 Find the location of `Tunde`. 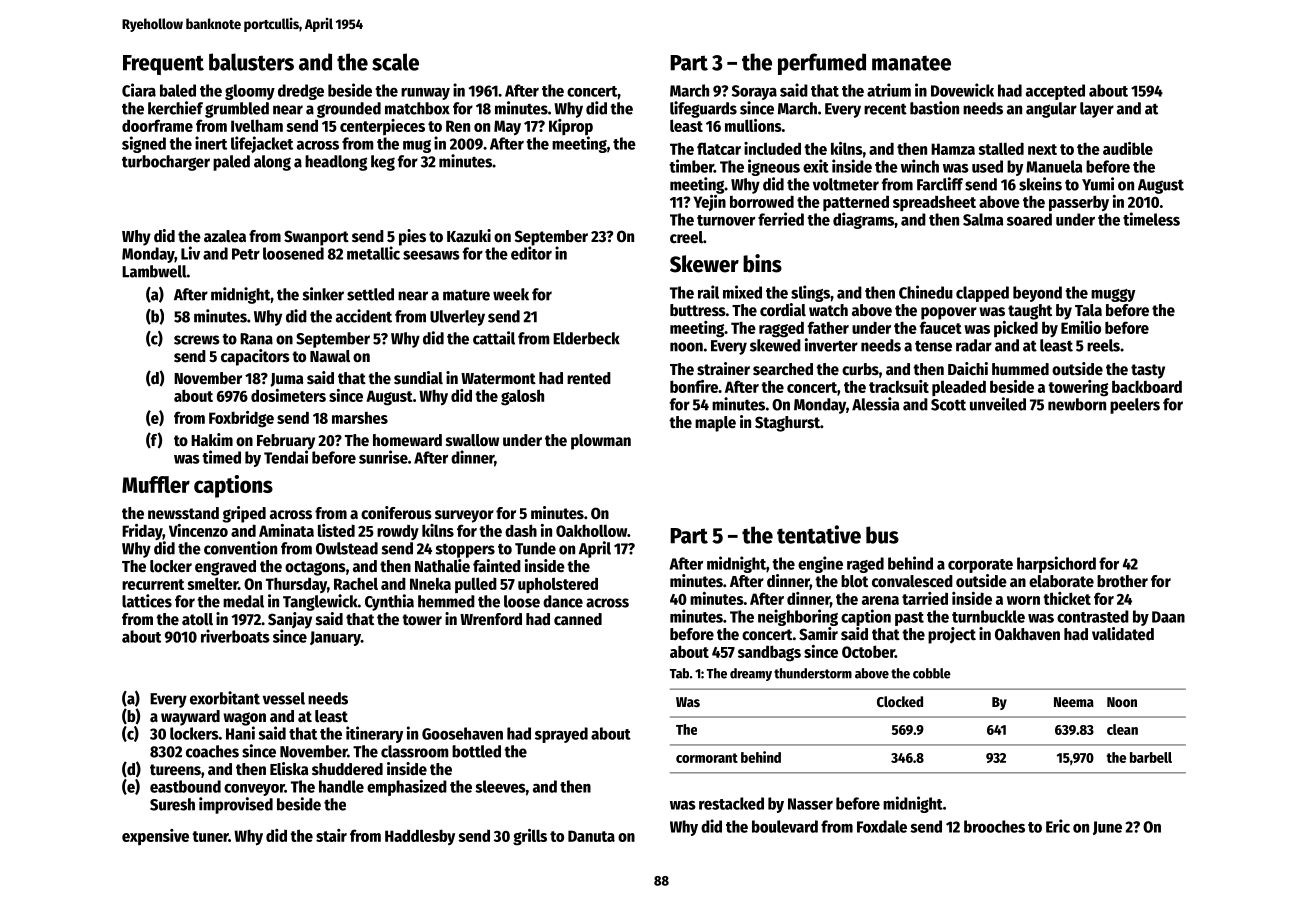

Tunde is located at coordinates (535, 548).
